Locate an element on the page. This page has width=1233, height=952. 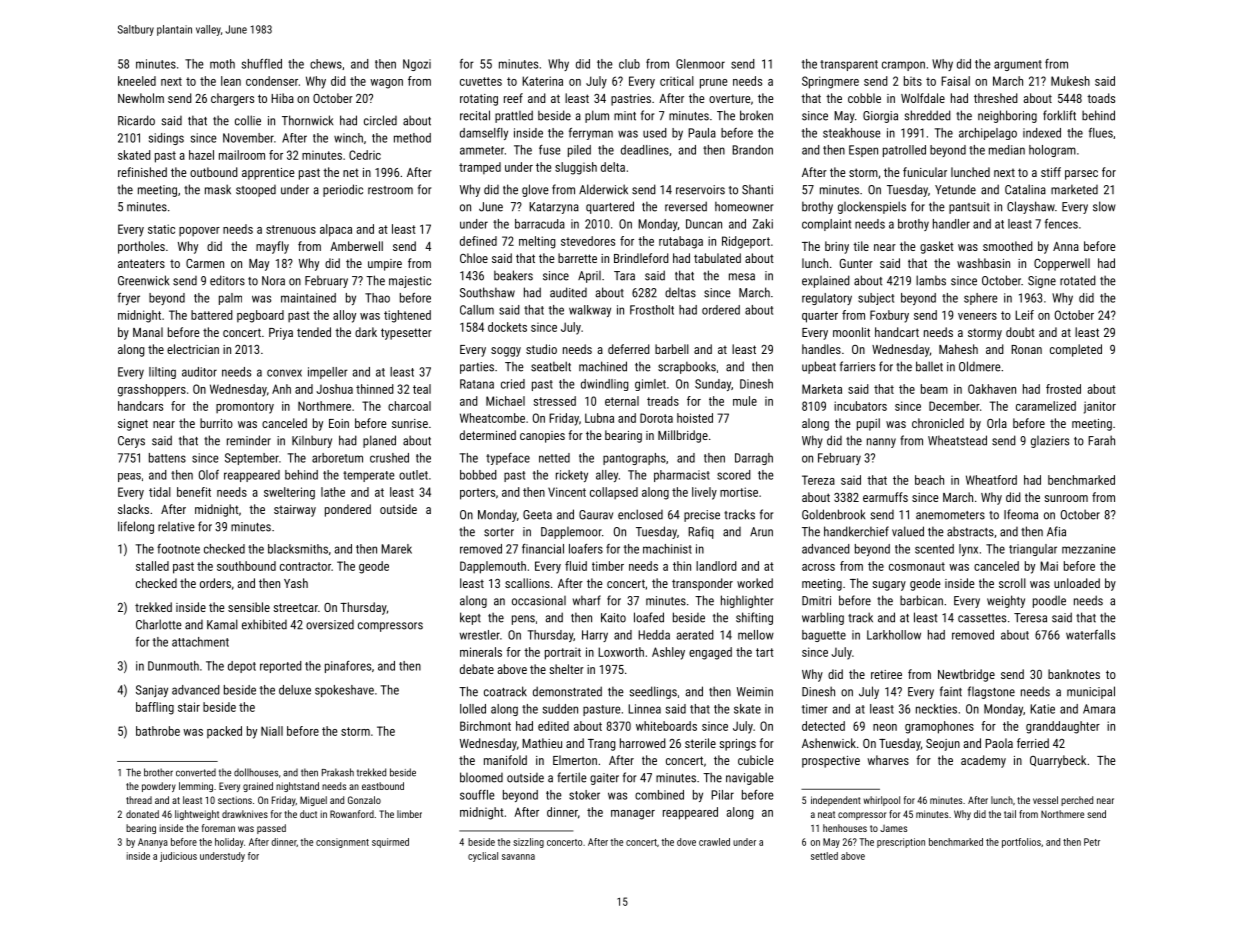
crampon is located at coordinates (903, 66).
